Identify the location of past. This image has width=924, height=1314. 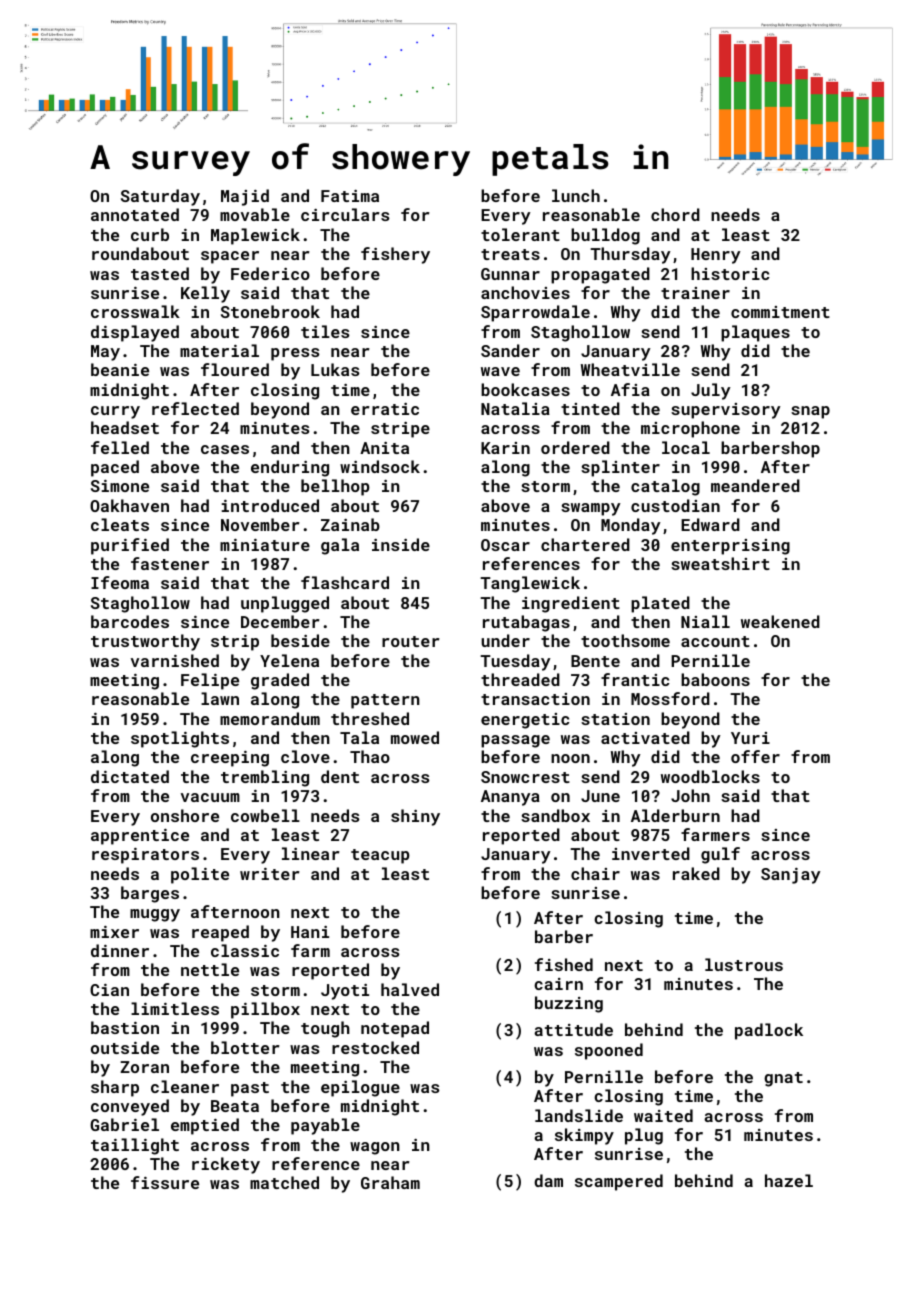
(250, 1089).
